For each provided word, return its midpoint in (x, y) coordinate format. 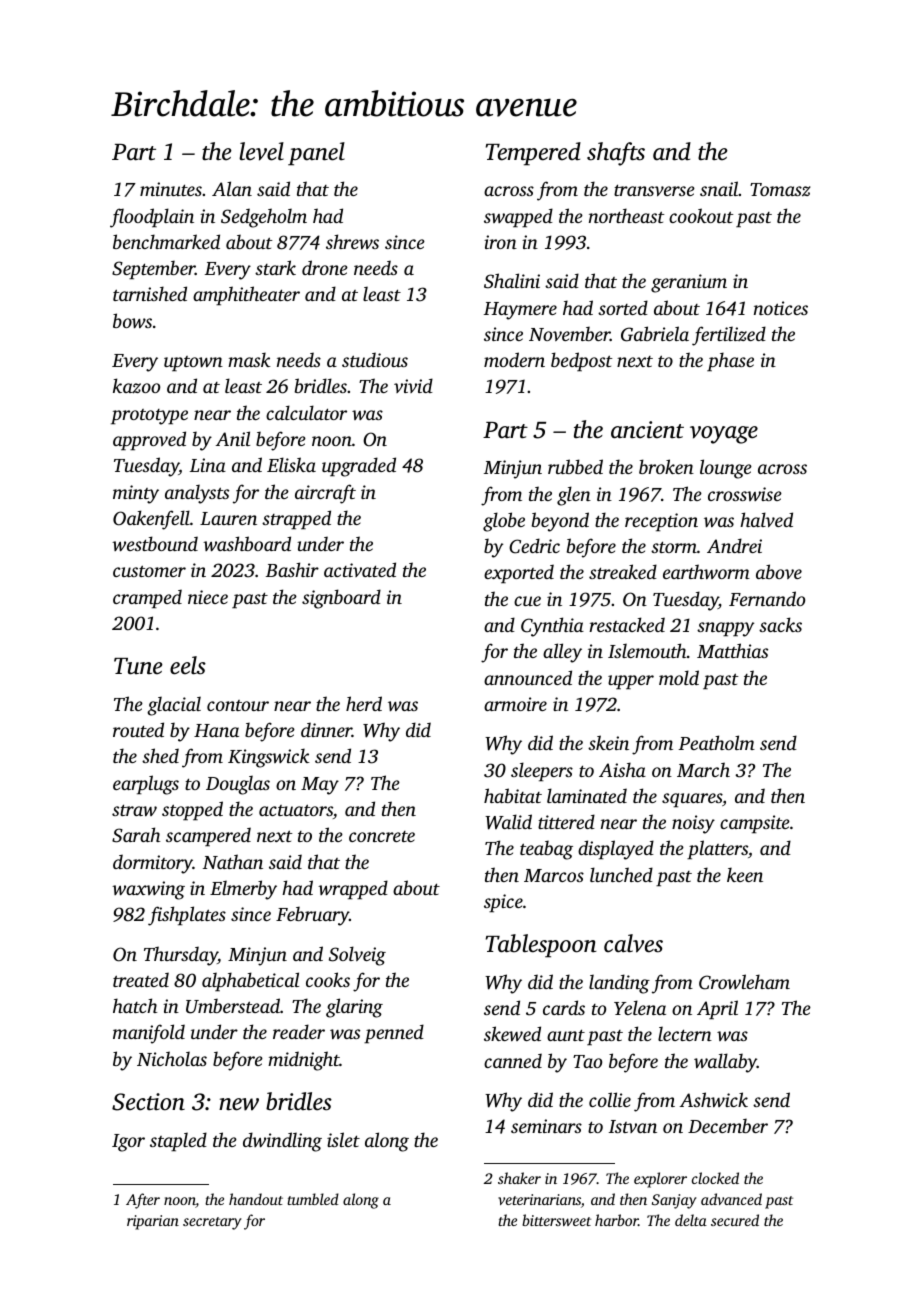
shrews (352, 241)
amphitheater (246, 296)
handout (256, 1199)
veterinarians (539, 1199)
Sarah (136, 835)
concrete (382, 836)
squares (692, 800)
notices (781, 308)
